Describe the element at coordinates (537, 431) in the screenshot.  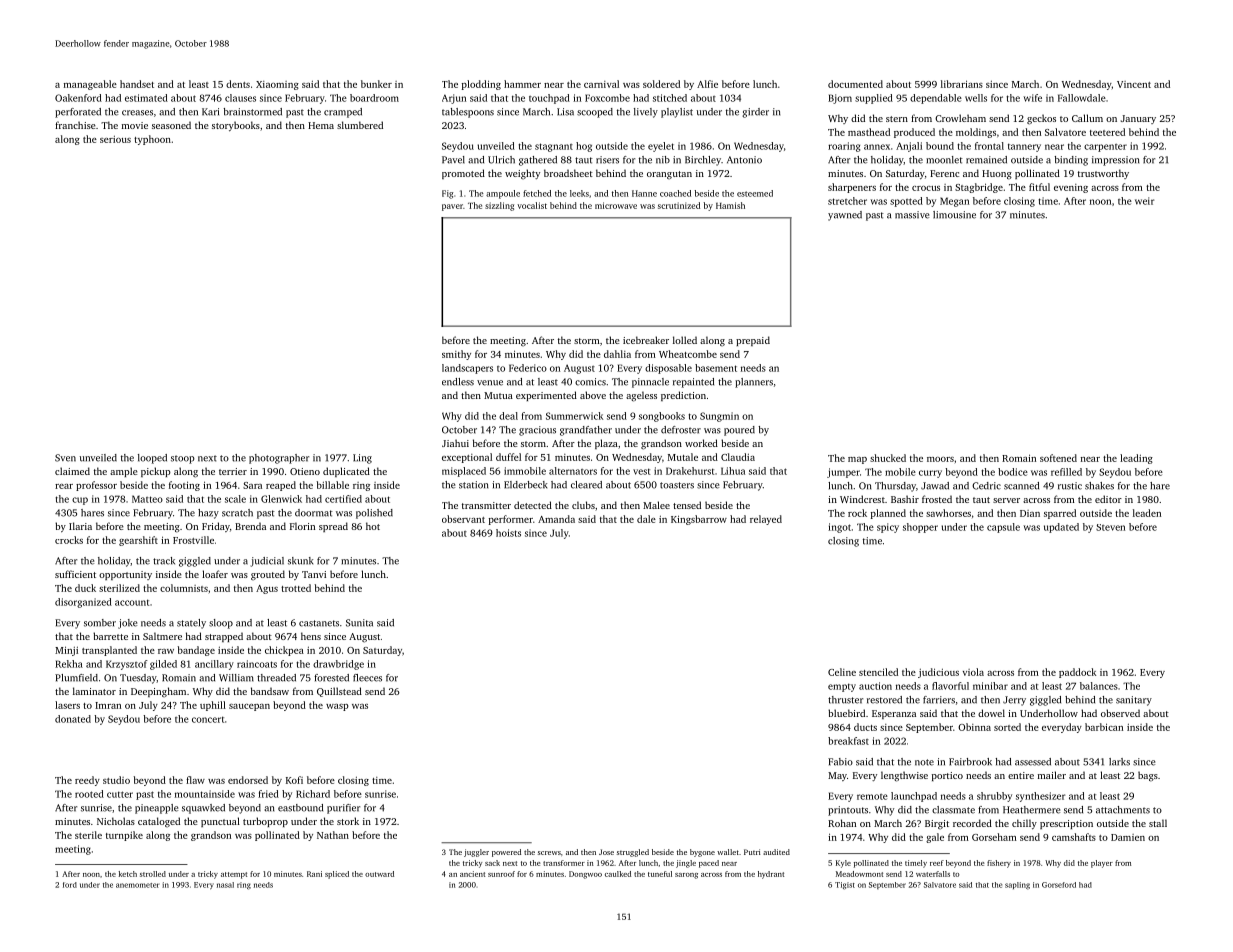
I see `gracious` at that location.
